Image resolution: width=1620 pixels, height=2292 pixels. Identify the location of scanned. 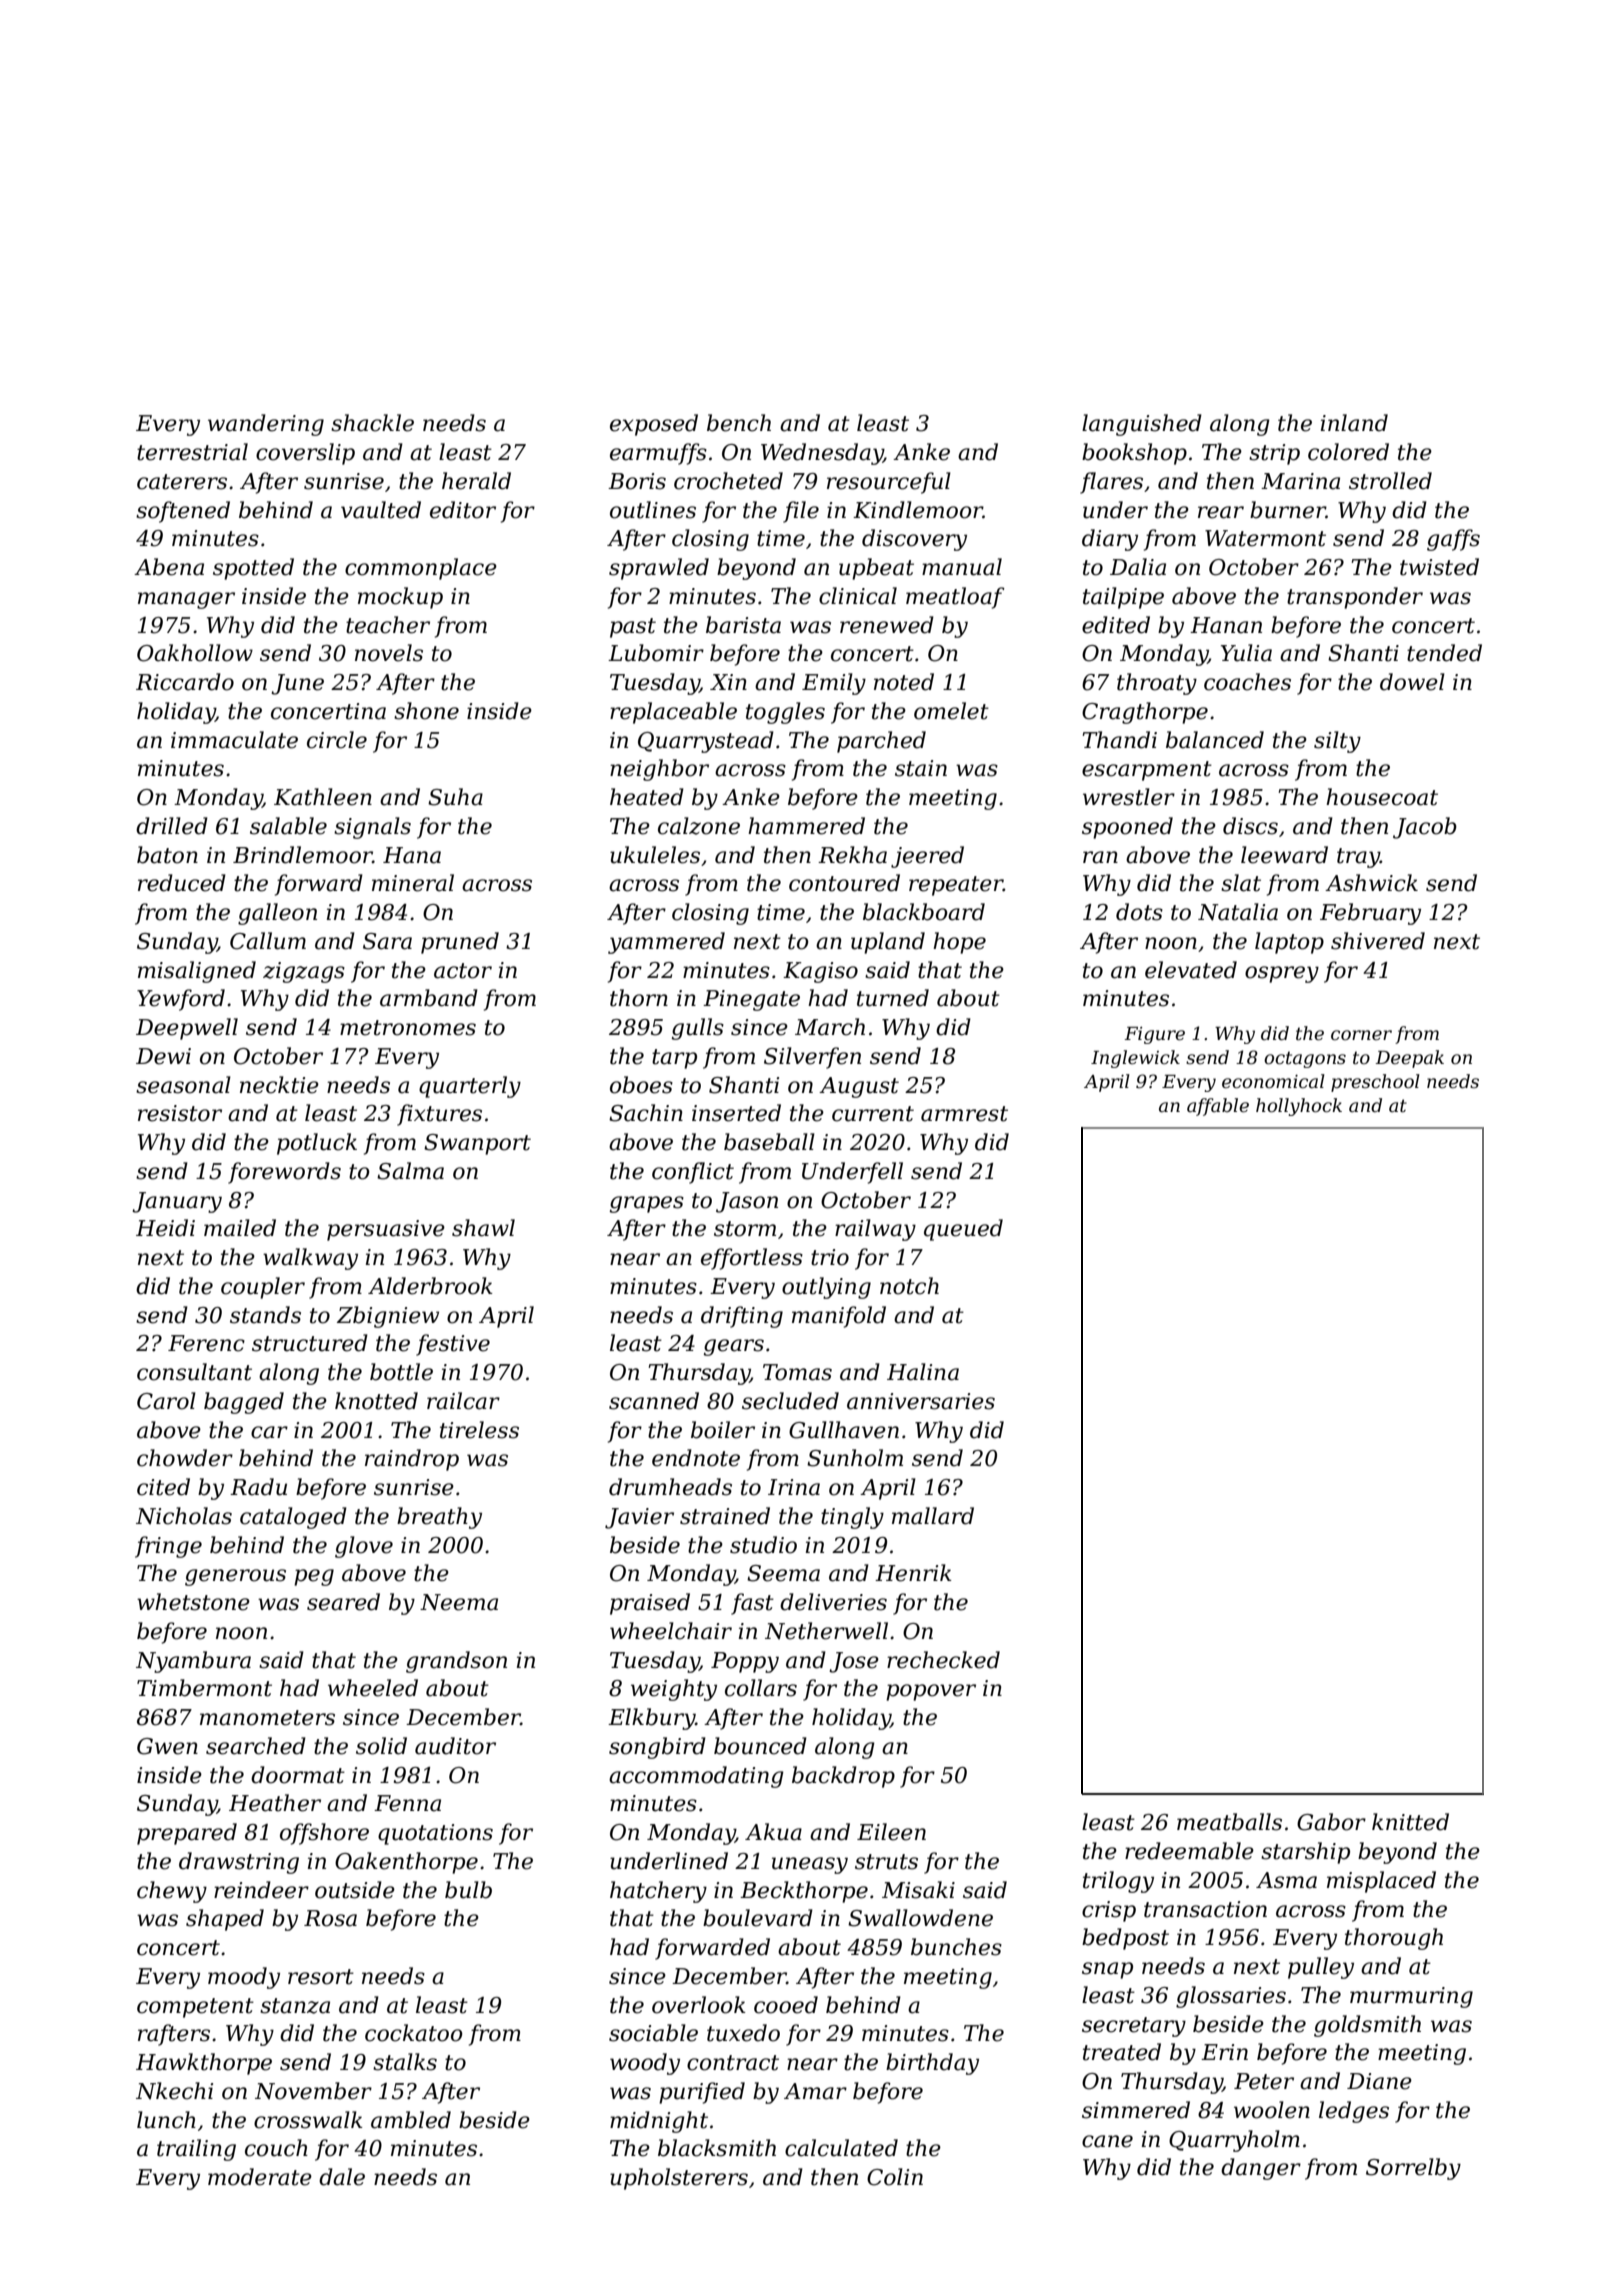
(654, 1401).
